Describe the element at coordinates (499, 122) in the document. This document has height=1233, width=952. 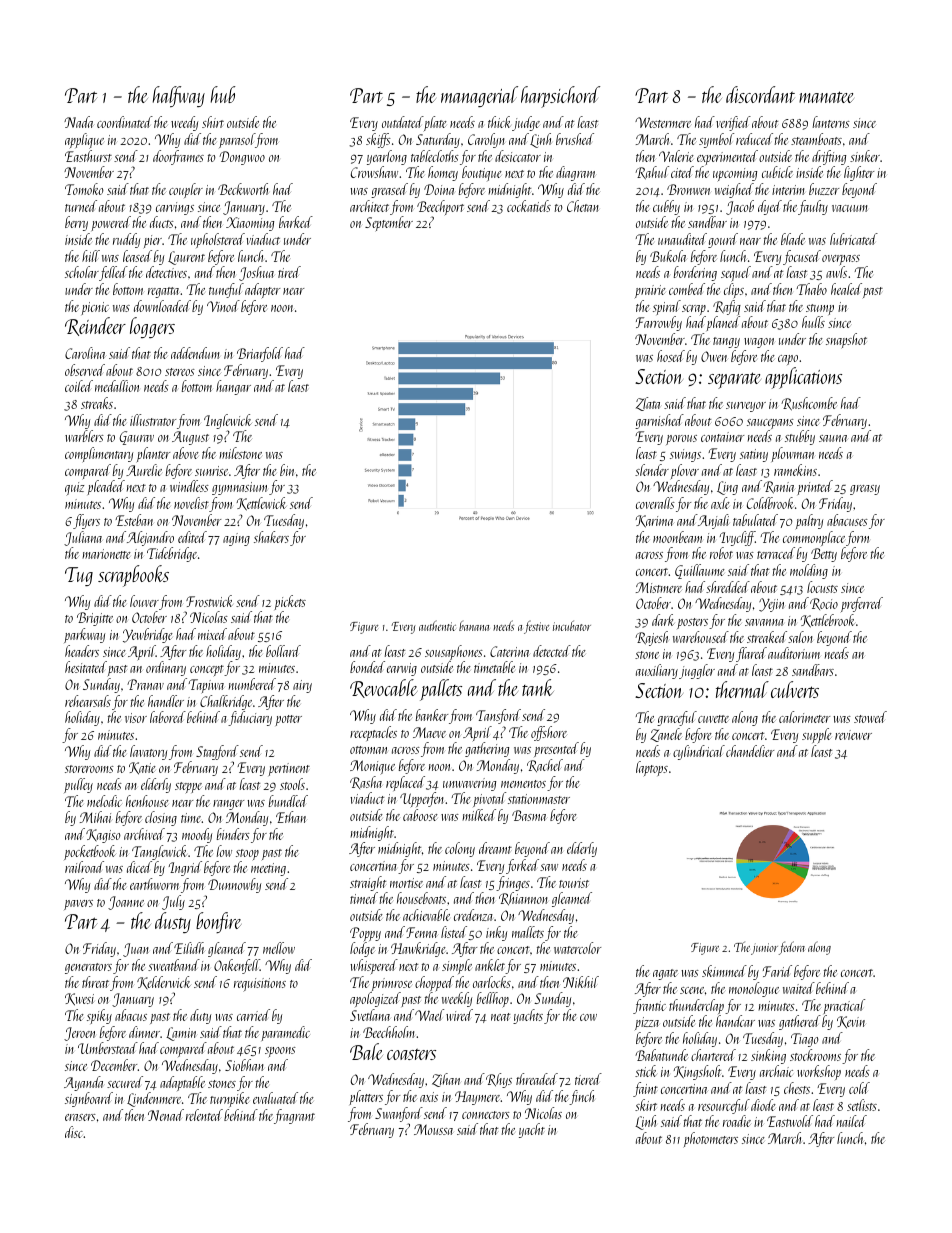
I see `thick` at that location.
